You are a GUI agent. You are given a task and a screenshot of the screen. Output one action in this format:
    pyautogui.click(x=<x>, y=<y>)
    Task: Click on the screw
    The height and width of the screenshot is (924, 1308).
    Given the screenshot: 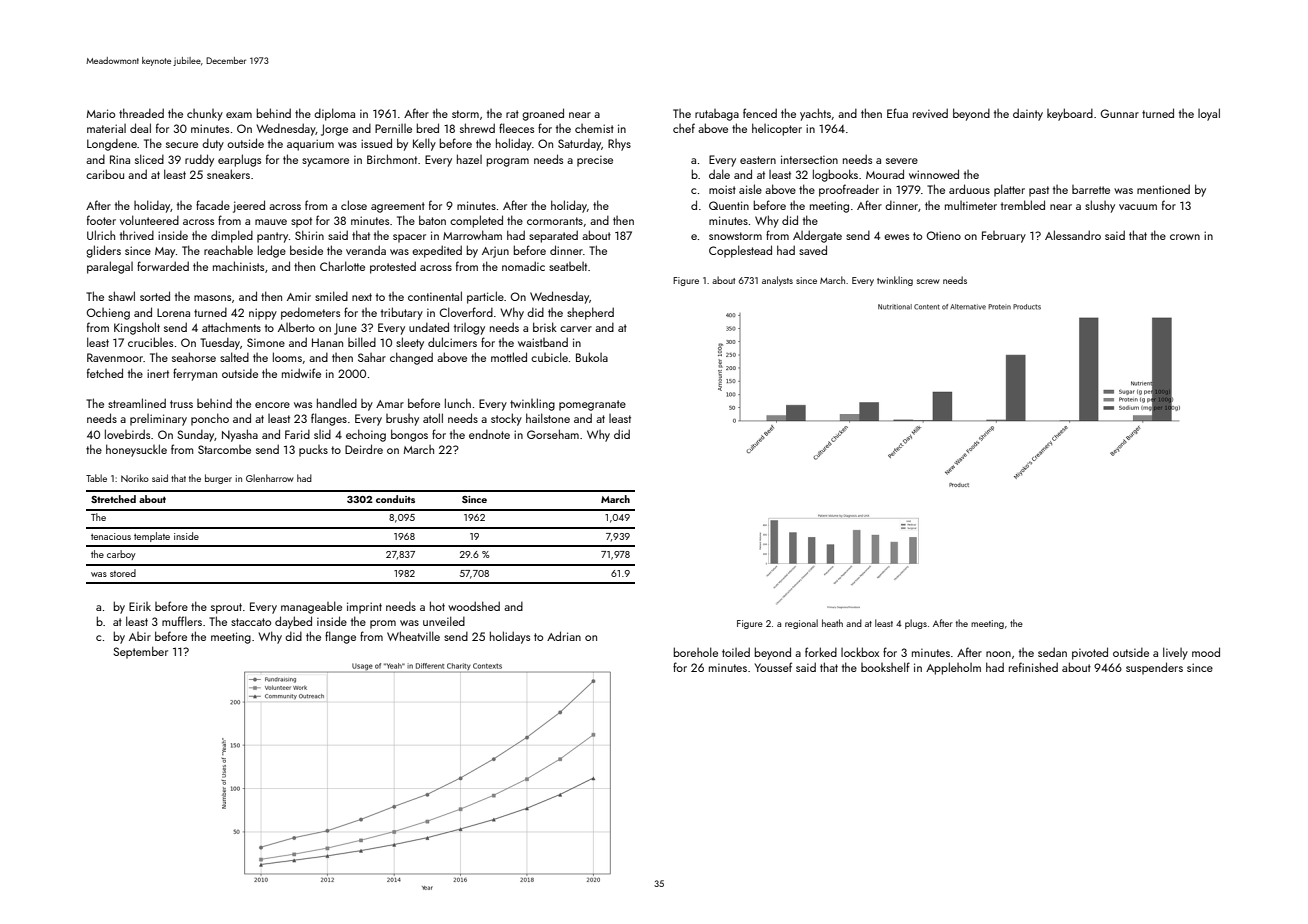 What is the action you would take?
    pyautogui.click(x=928, y=281)
